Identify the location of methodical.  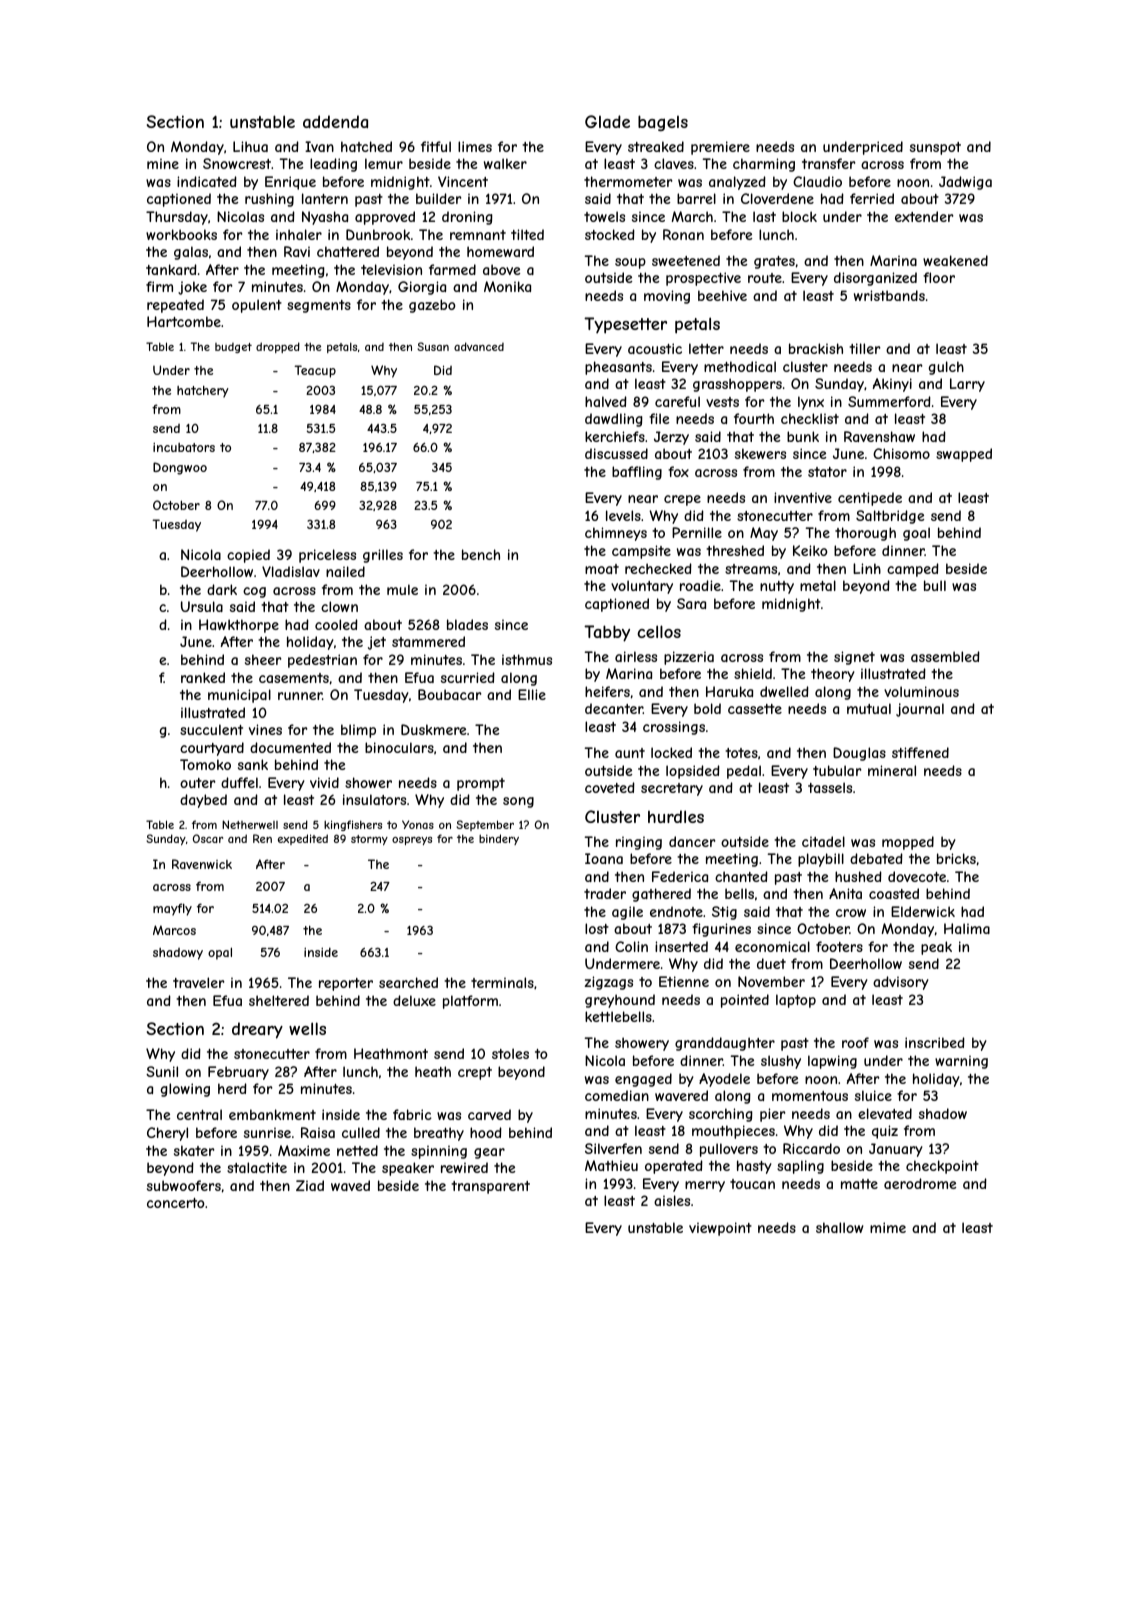
(740, 366).
